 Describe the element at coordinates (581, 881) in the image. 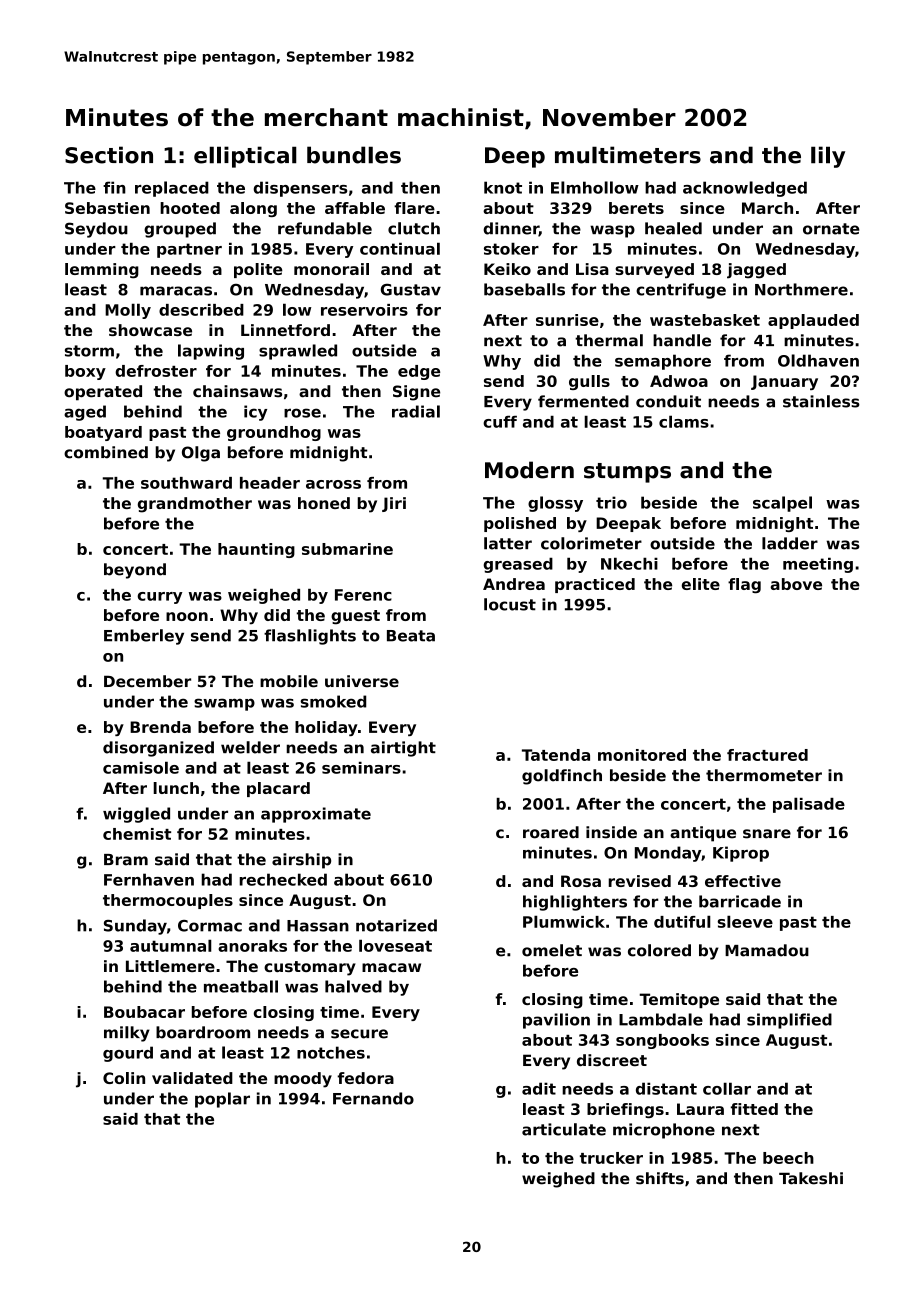

I see `Rosa` at that location.
